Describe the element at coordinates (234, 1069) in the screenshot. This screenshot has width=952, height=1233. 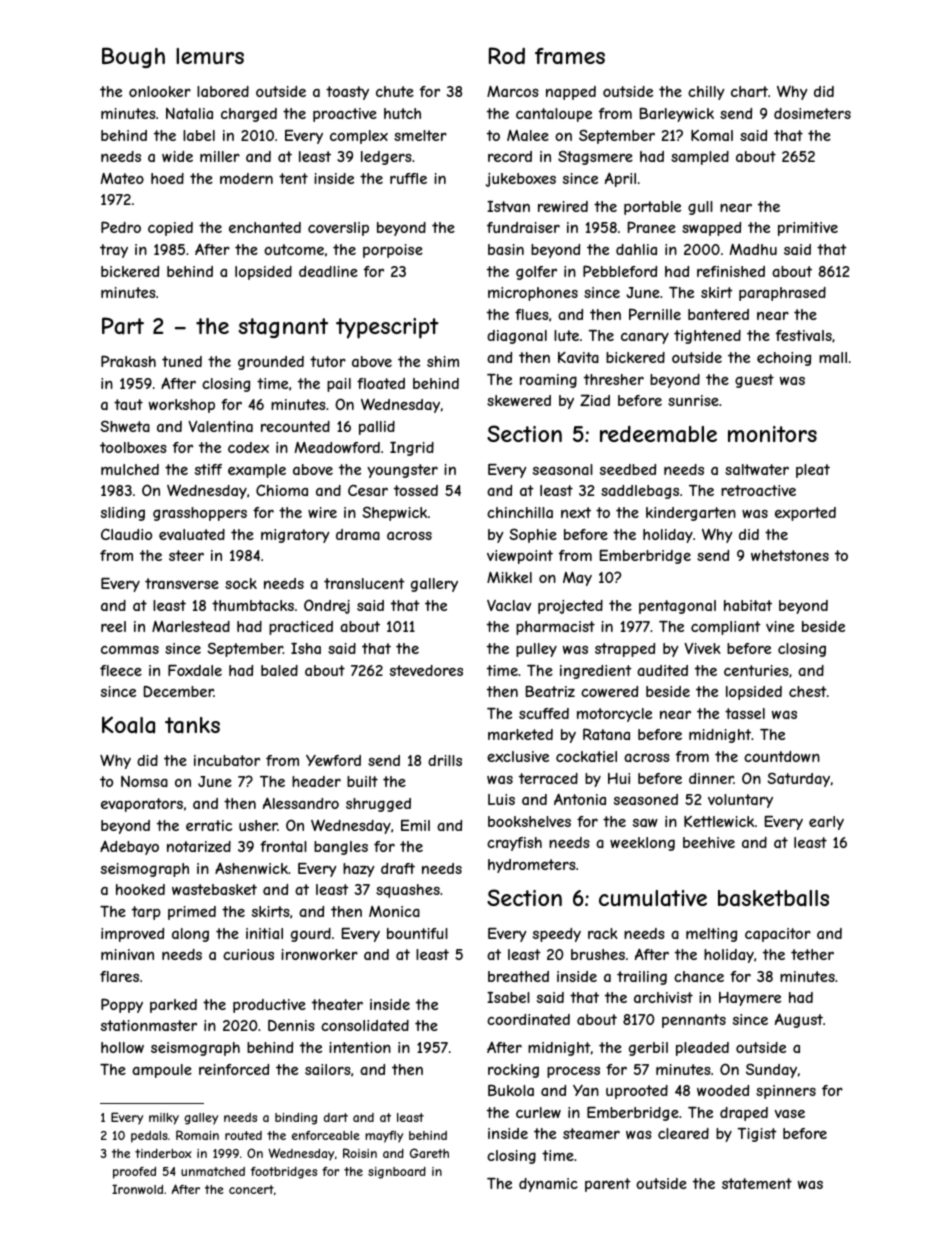
I see `reinforced` at that location.
